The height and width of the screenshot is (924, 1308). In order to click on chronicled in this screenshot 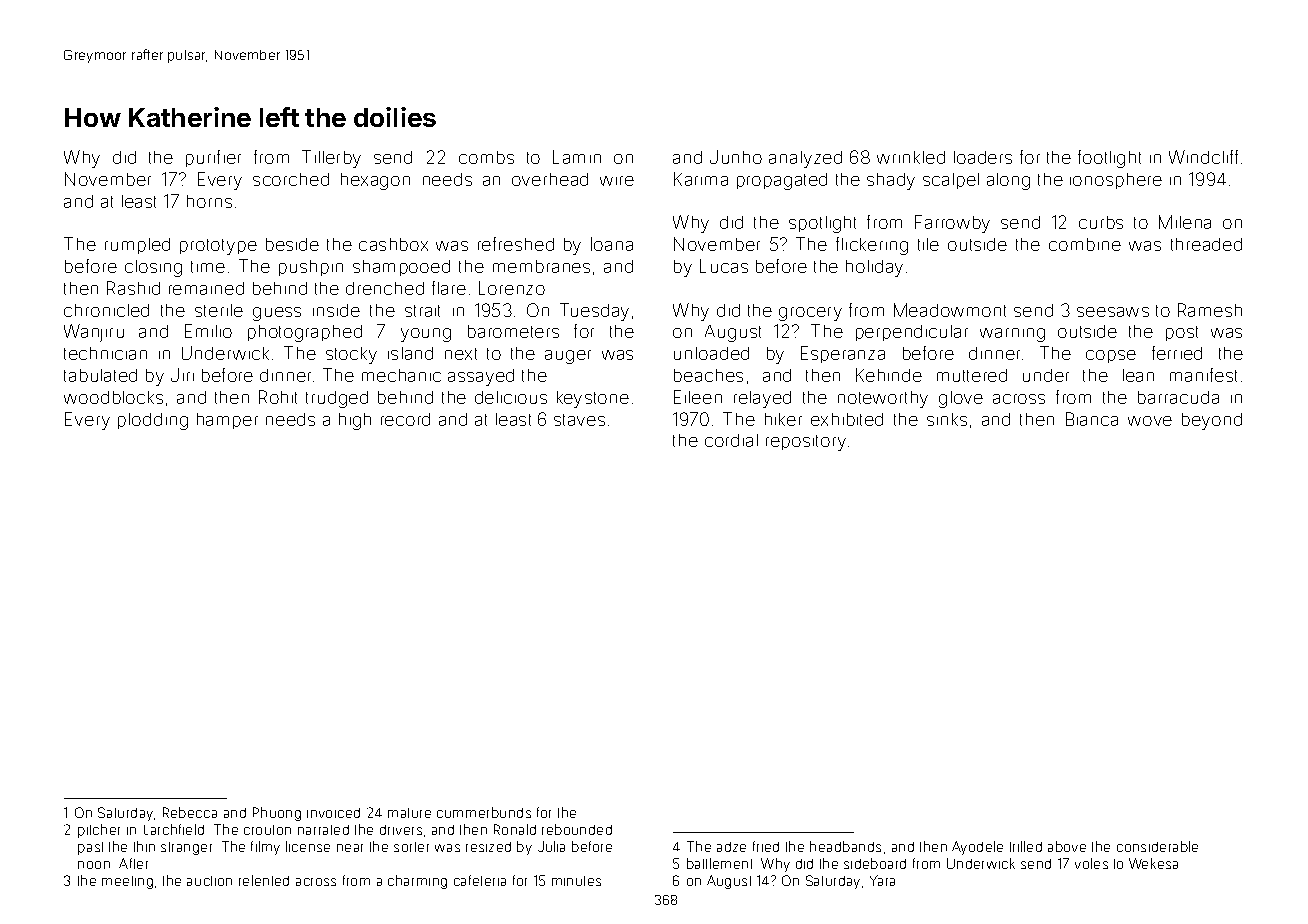, I will do `click(106, 310)`.
